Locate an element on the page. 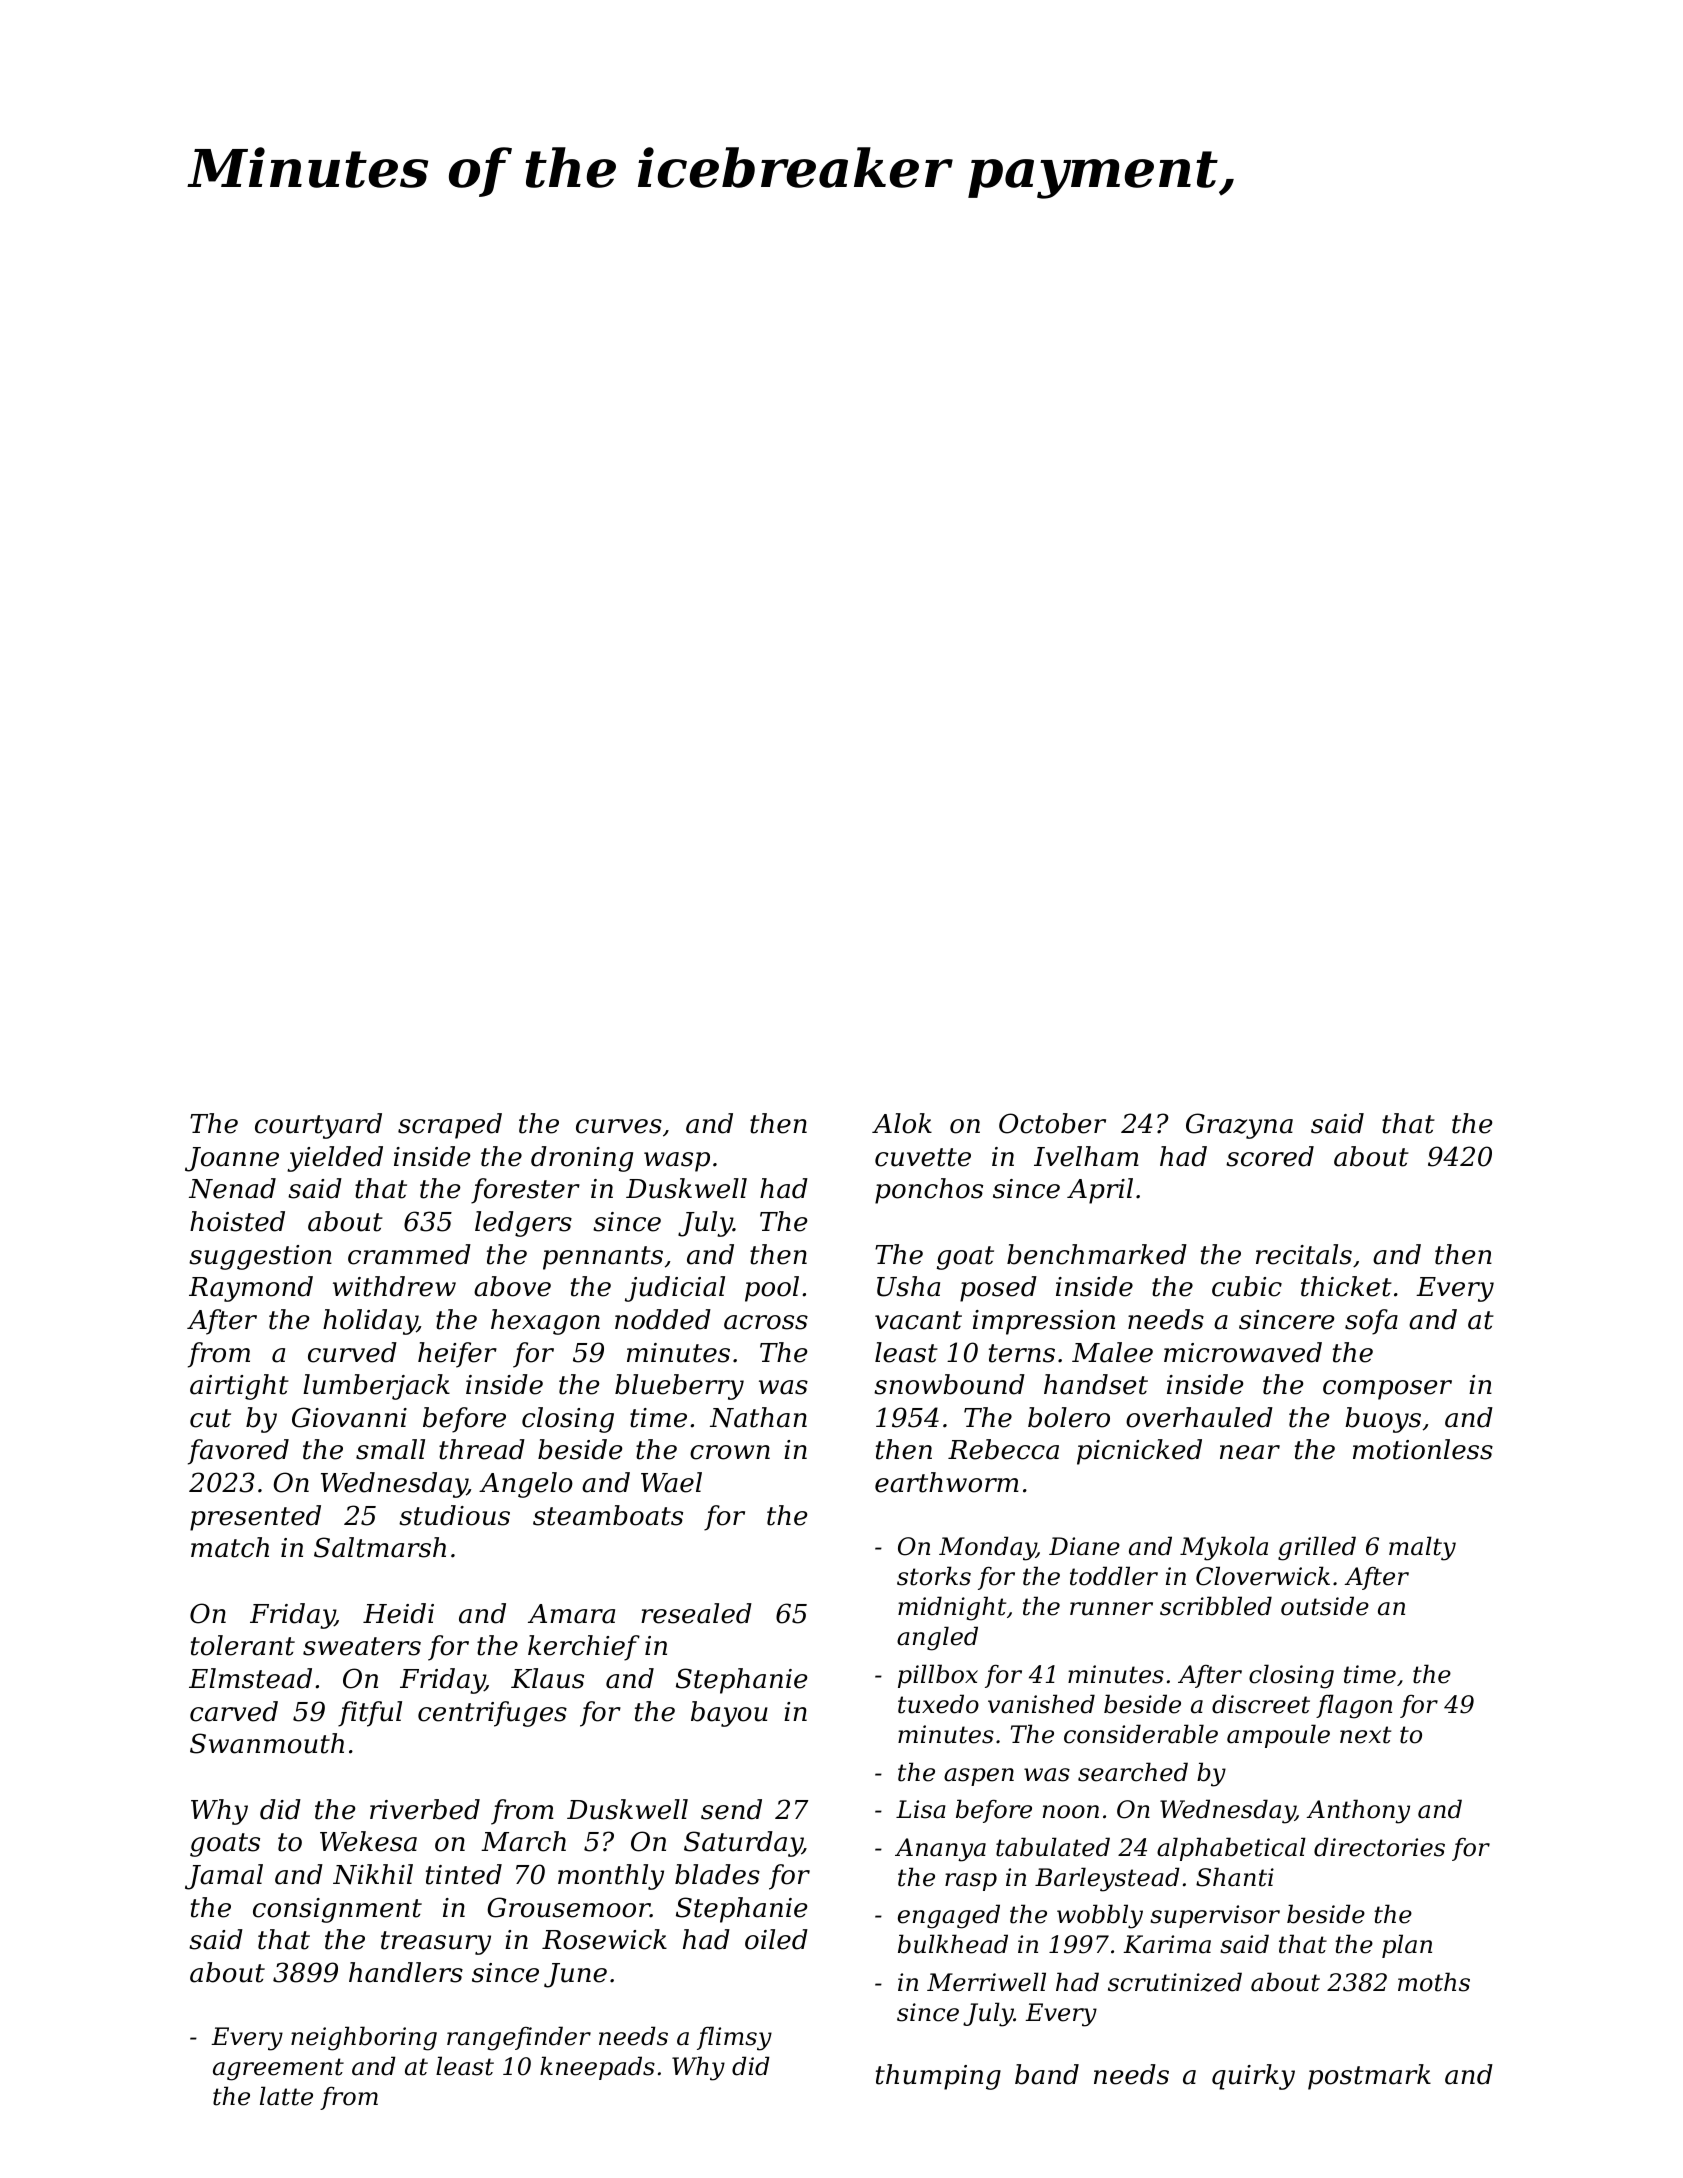 The image size is (1683, 2178). courtyard is located at coordinates (318, 1126).
